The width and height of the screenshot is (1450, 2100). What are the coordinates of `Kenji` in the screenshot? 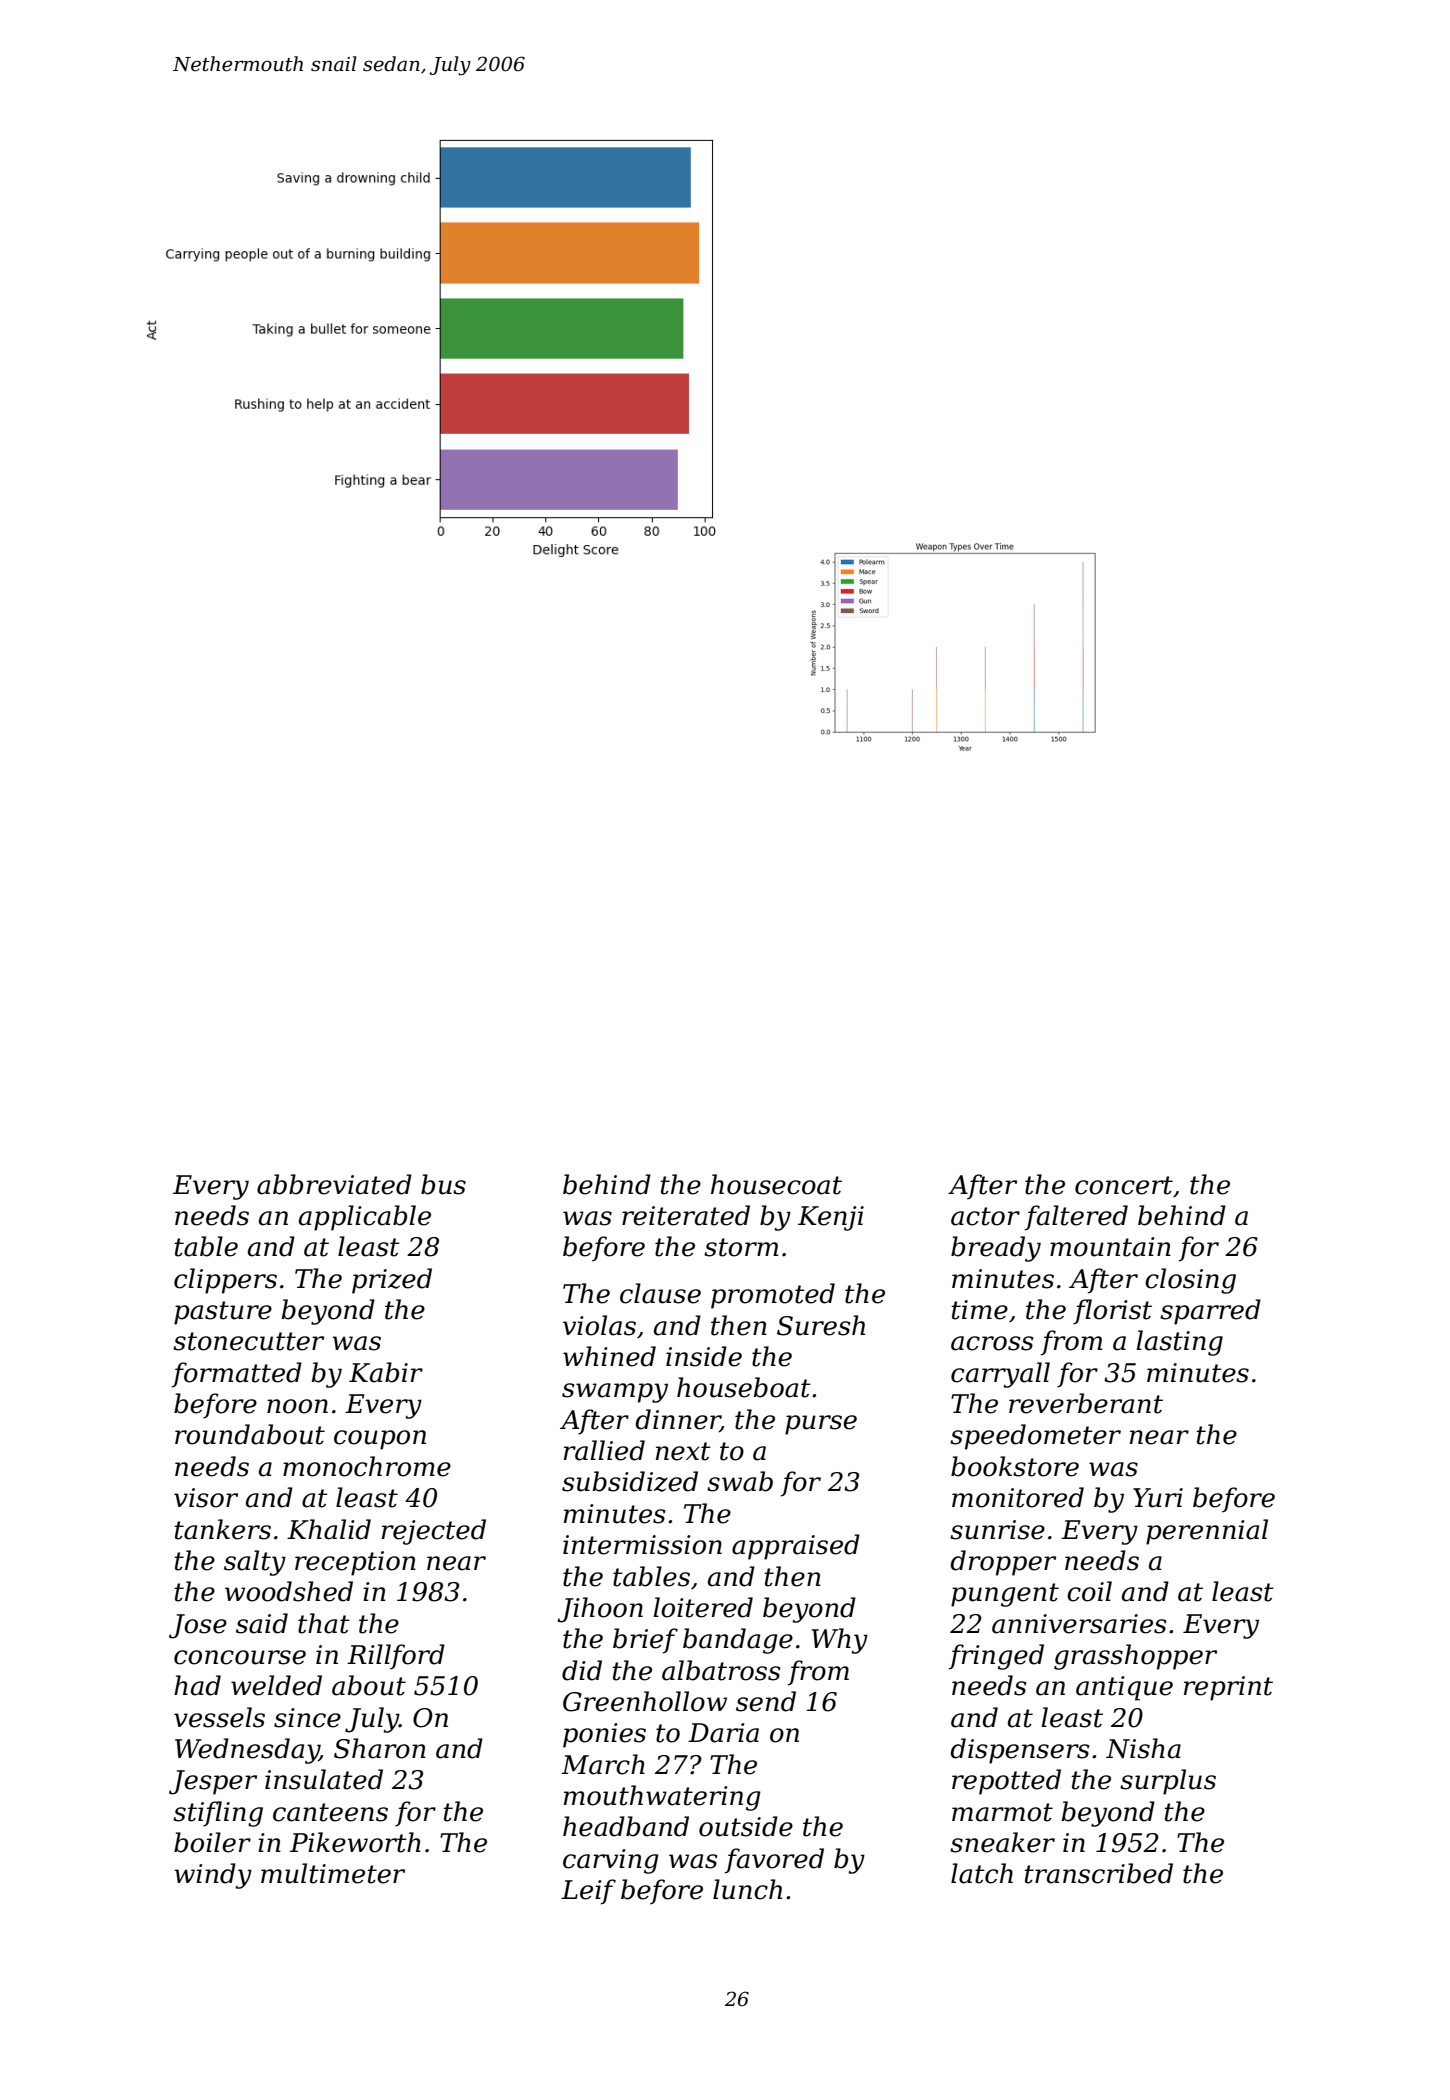 It's located at (831, 1218).
